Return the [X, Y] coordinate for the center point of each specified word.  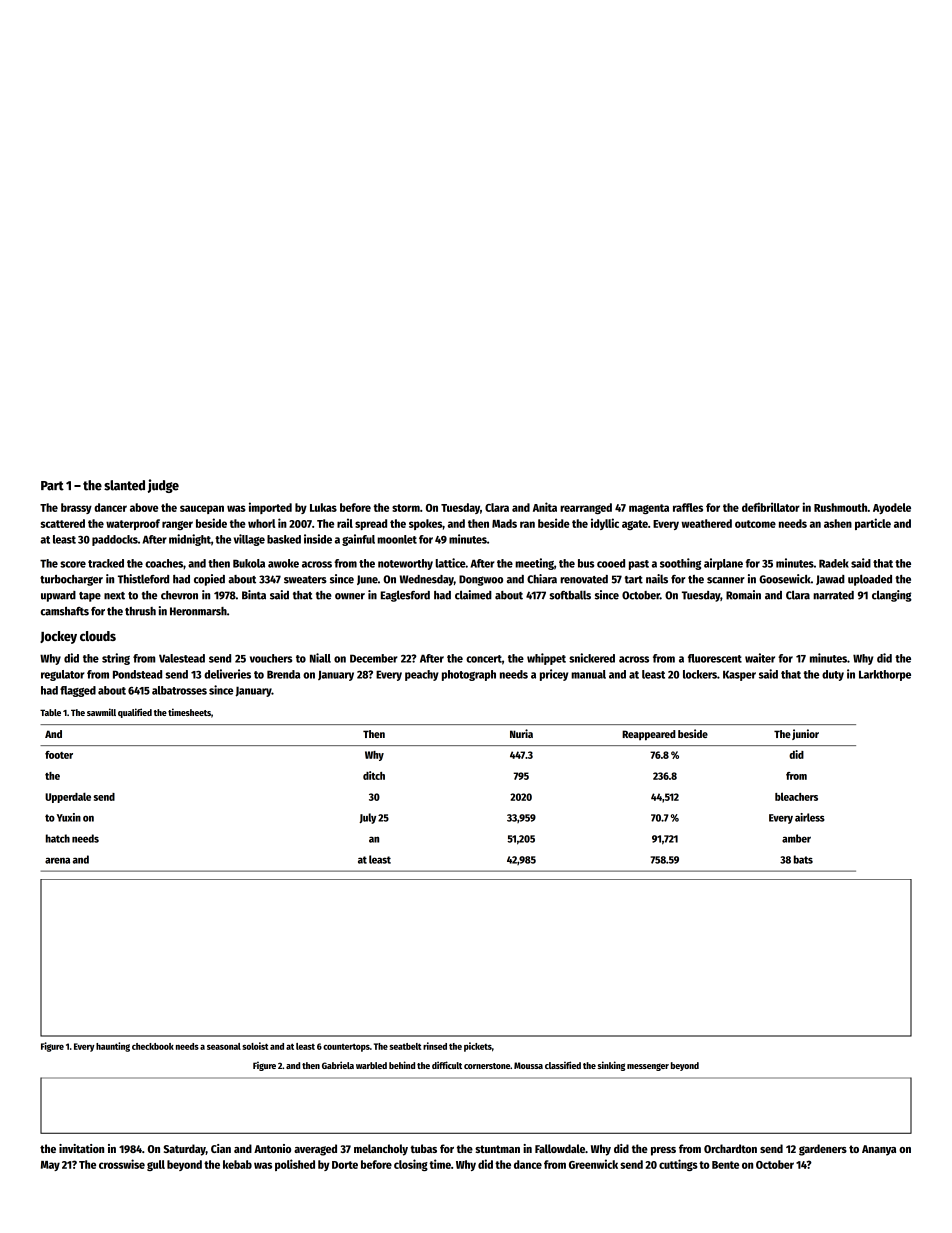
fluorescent [715, 658]
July [367, 818]
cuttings [678, 1165]
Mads [504, 523]
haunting [113, 1047]
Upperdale [68, 798]
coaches [164, 563]
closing [411, 1165]
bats [803, 859]
